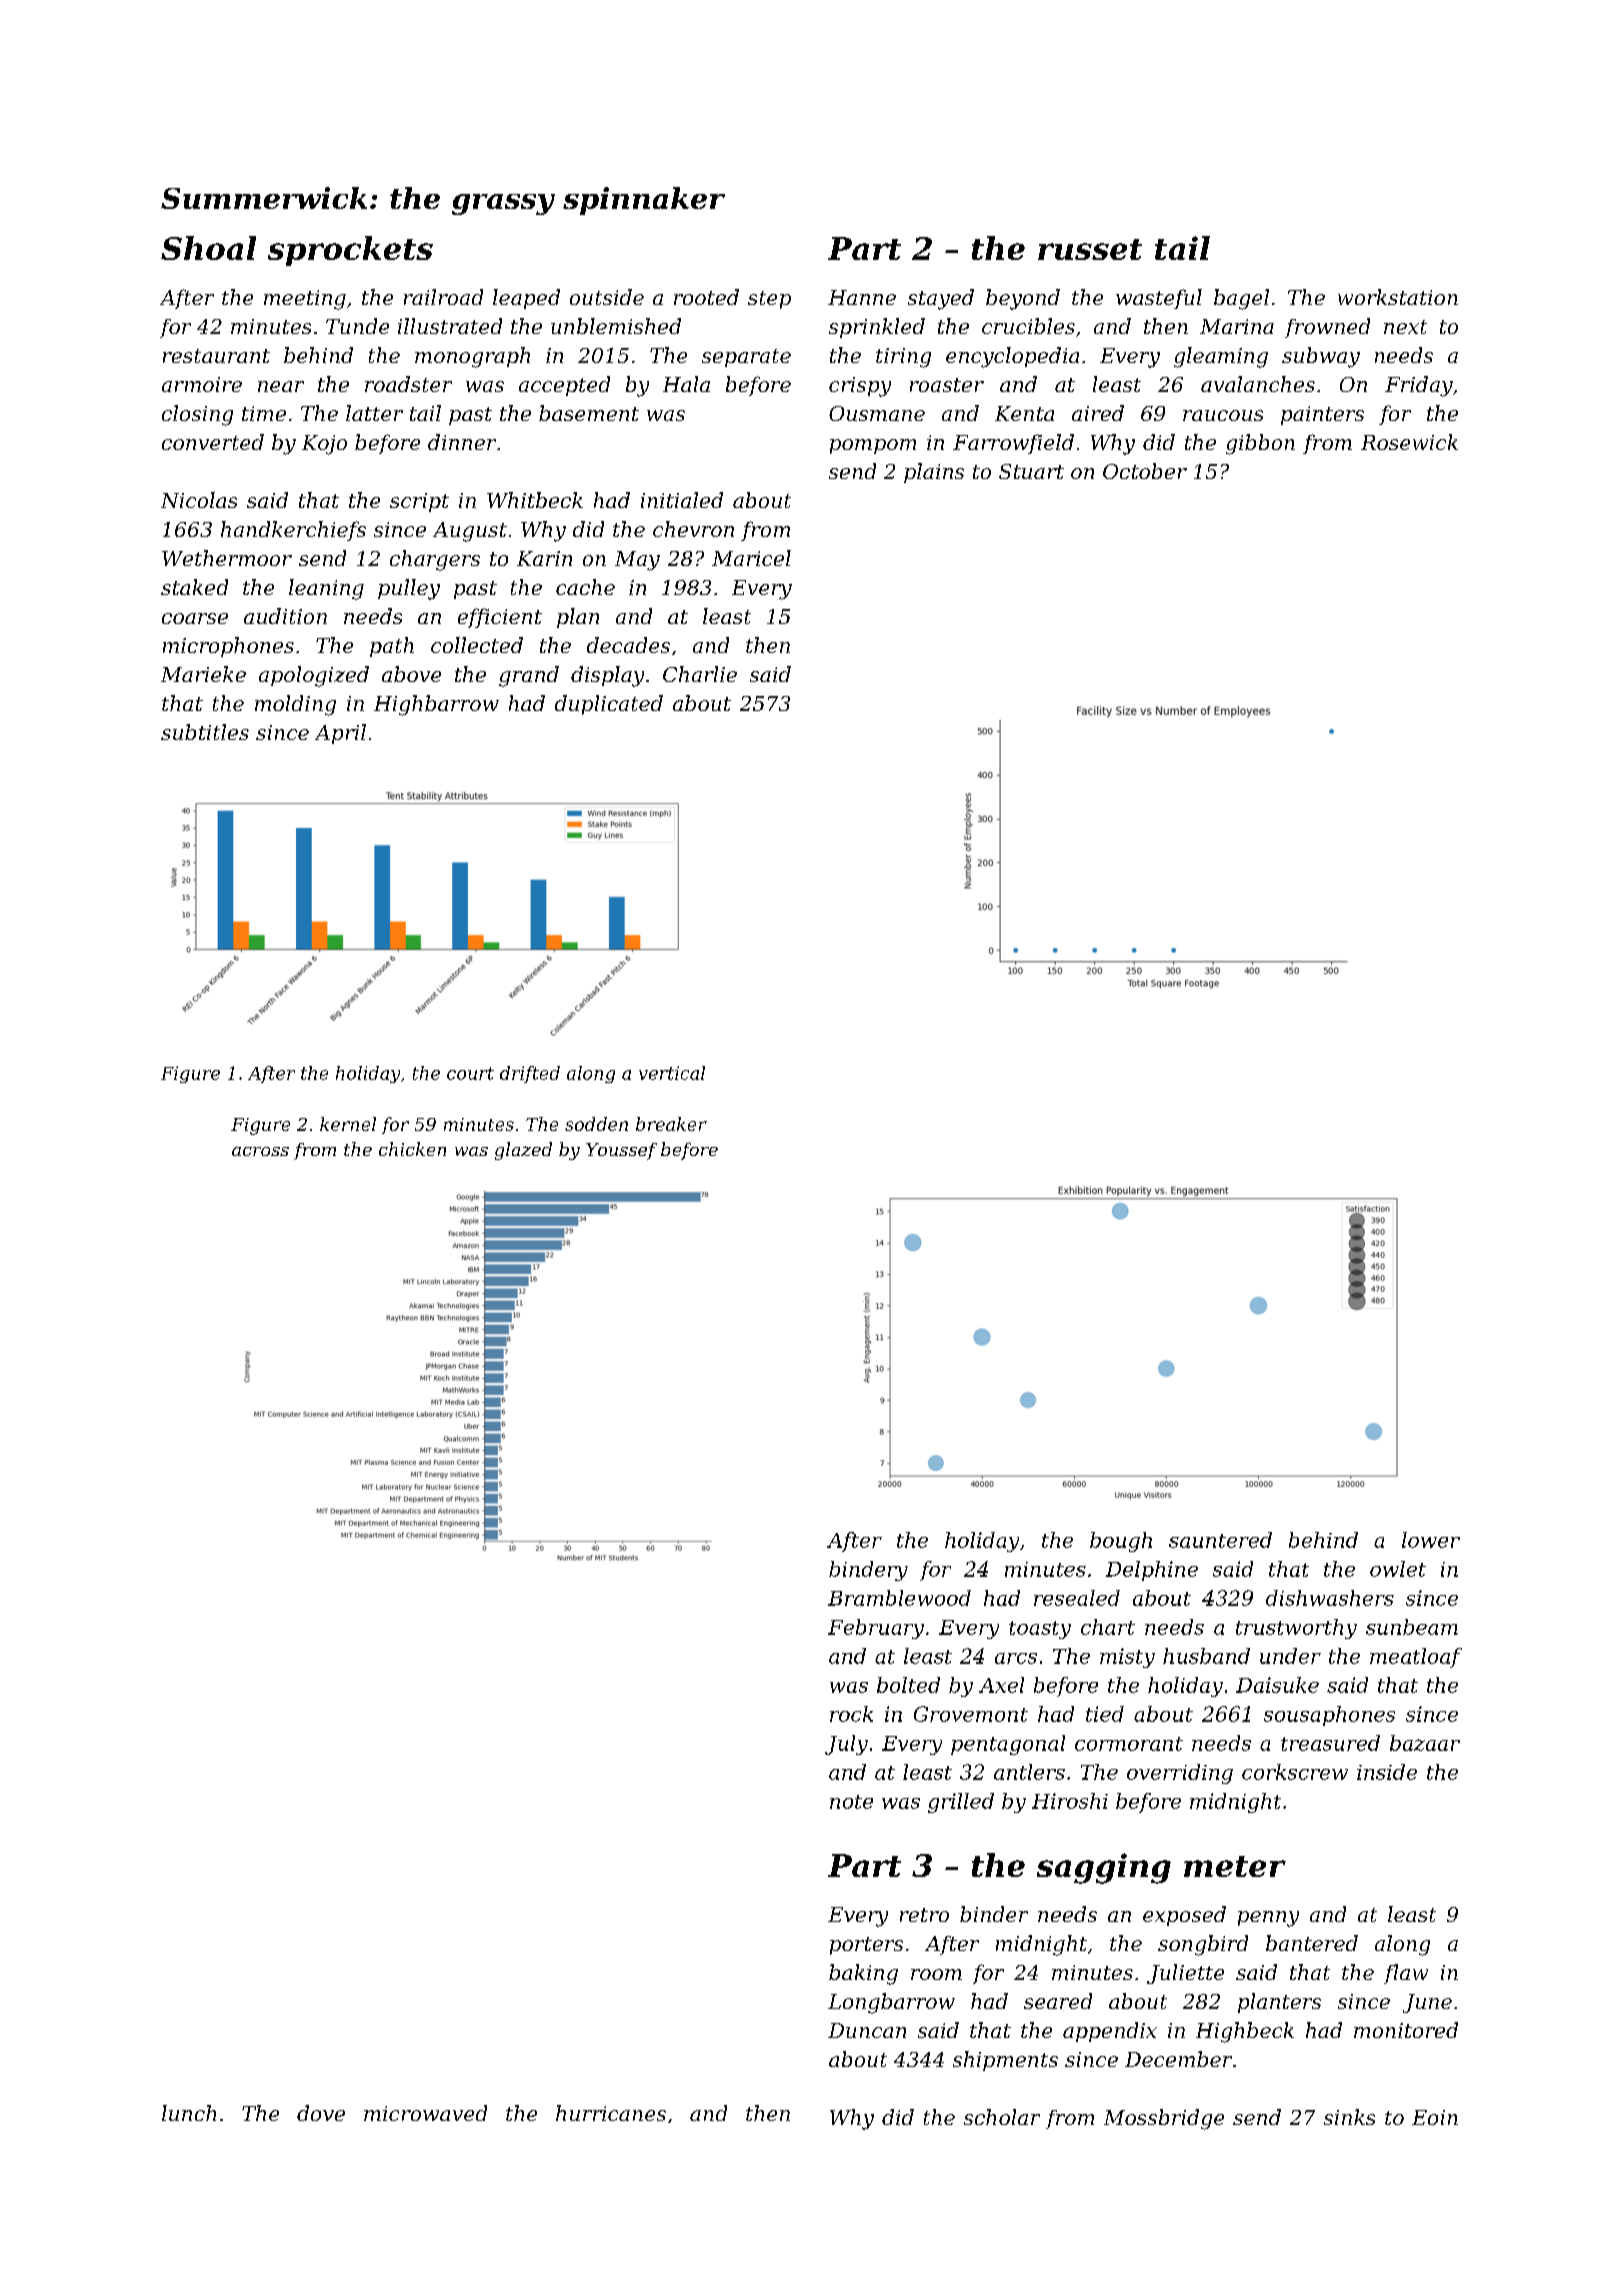  Describe the element at coordinates (1090, 249) in the page. I see `russet` at that location.
